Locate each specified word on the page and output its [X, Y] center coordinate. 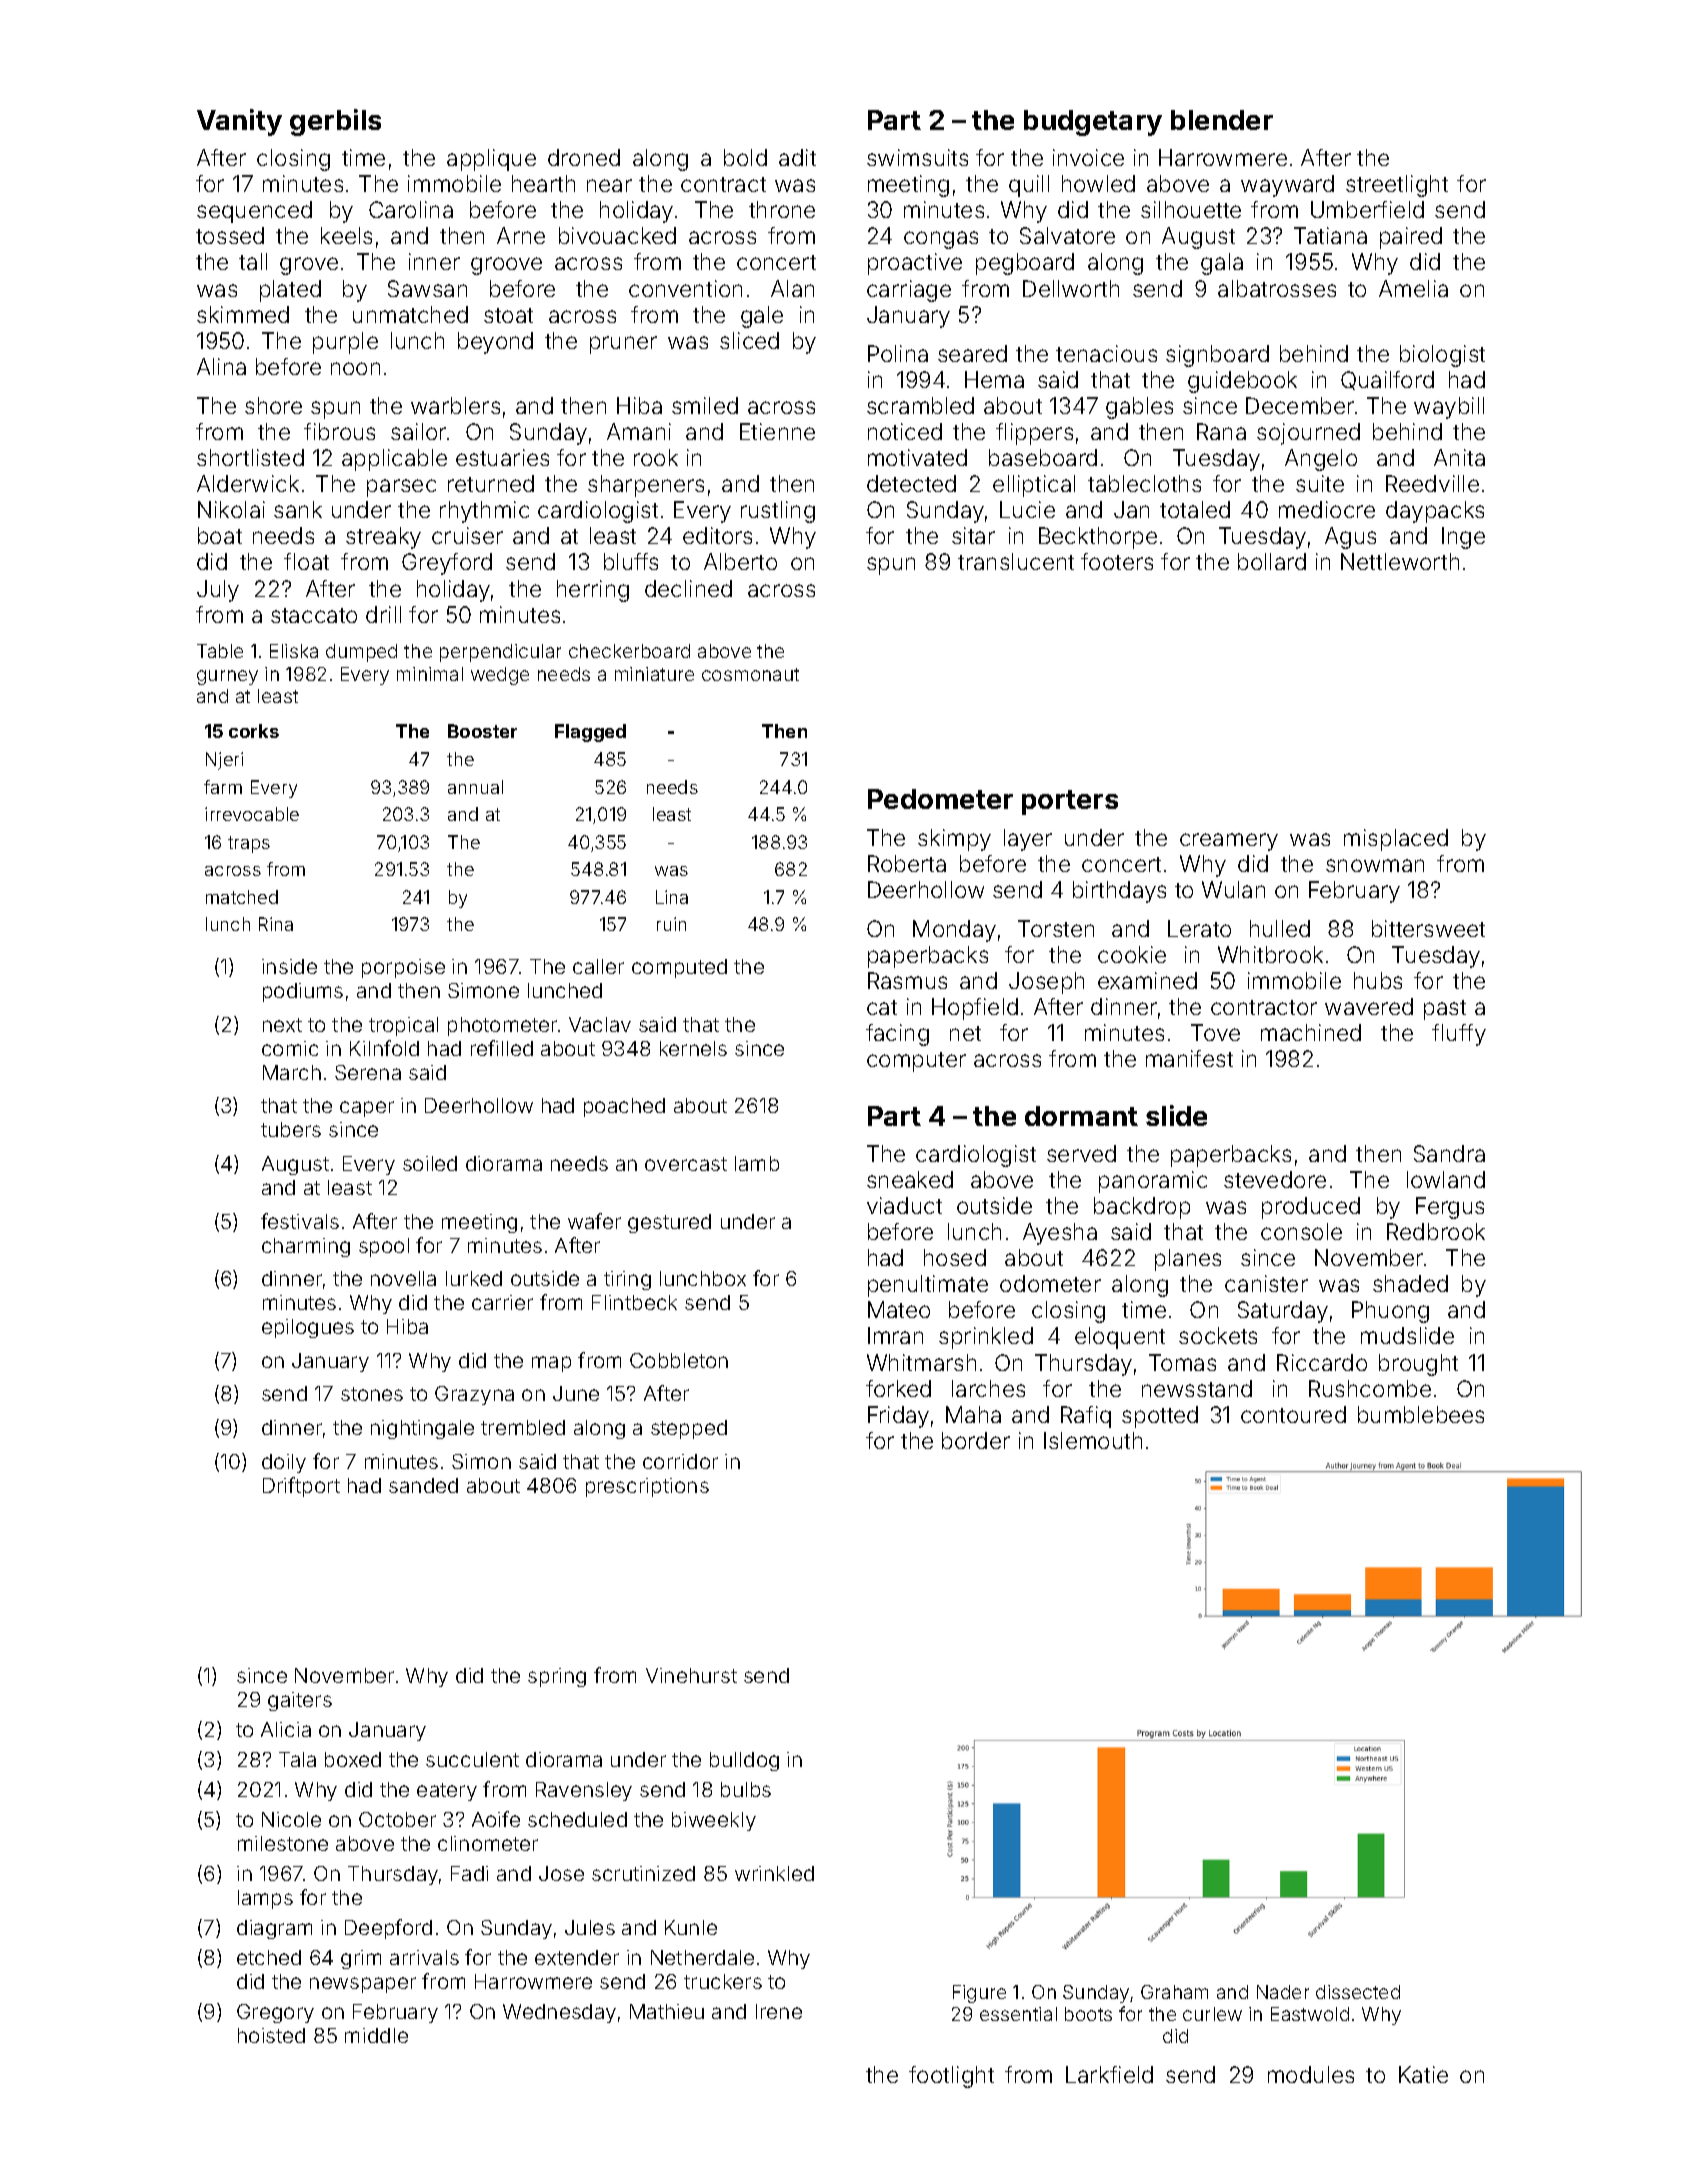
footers [1117, 561]
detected [911, 483]
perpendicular [500, 653]
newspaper [363, 1985]
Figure [979, 1994]
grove [309, 266]
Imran [895, 1335]
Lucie [1027, 509]
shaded [1410, 1283]
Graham [1174, 1992]
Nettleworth [1400, 561]
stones [372, 1394]
